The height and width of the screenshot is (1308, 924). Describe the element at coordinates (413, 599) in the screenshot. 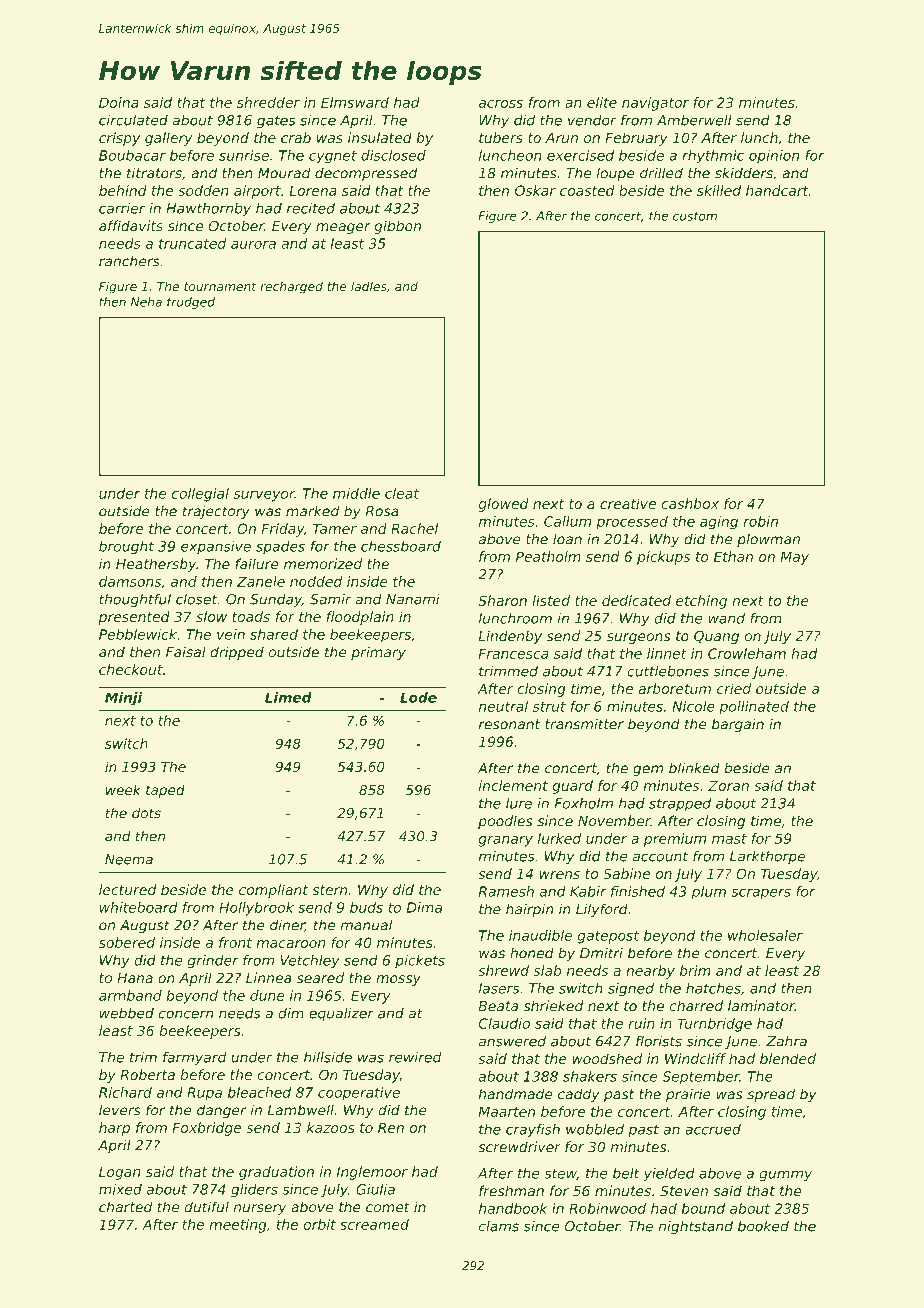

I see `Nanami` at that location.
